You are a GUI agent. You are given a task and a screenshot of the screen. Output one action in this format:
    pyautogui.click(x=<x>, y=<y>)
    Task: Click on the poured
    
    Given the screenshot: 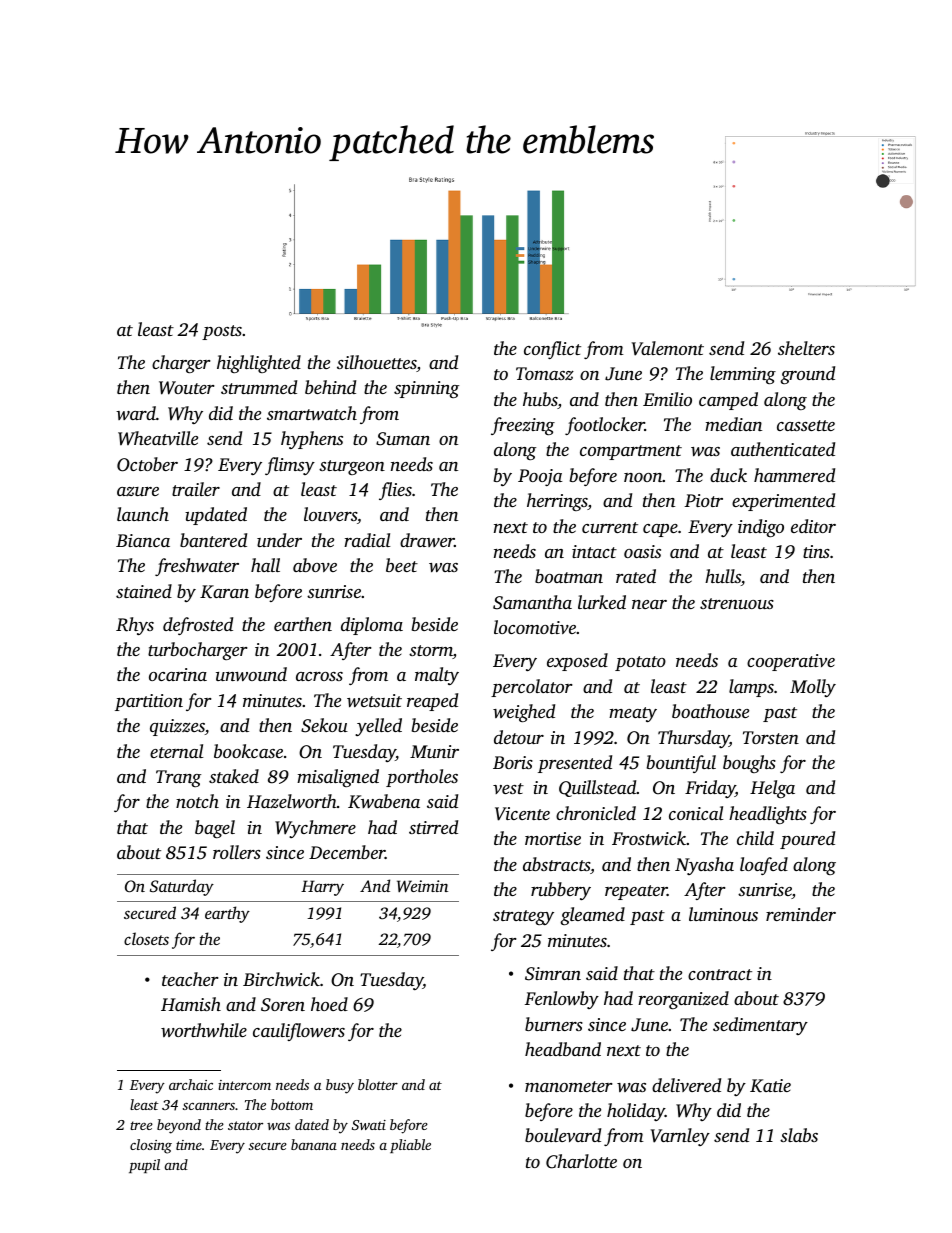 What is the action you would take?
    pyautogui.click(x=807, y=840)
